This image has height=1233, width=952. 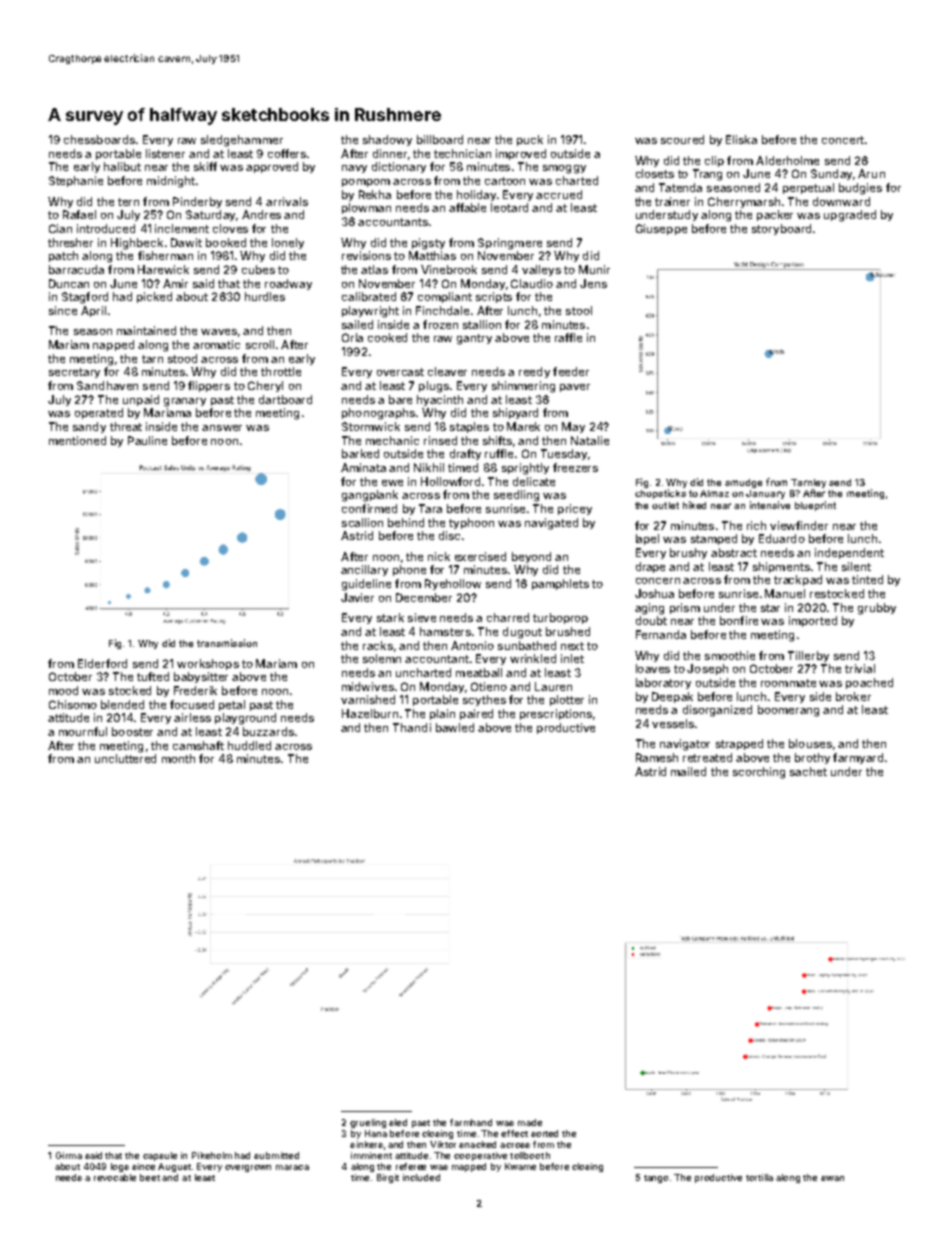 What do you see at coordinates (455, 727) in the image?
I see `bawled` at bounding box center [455, 727].
